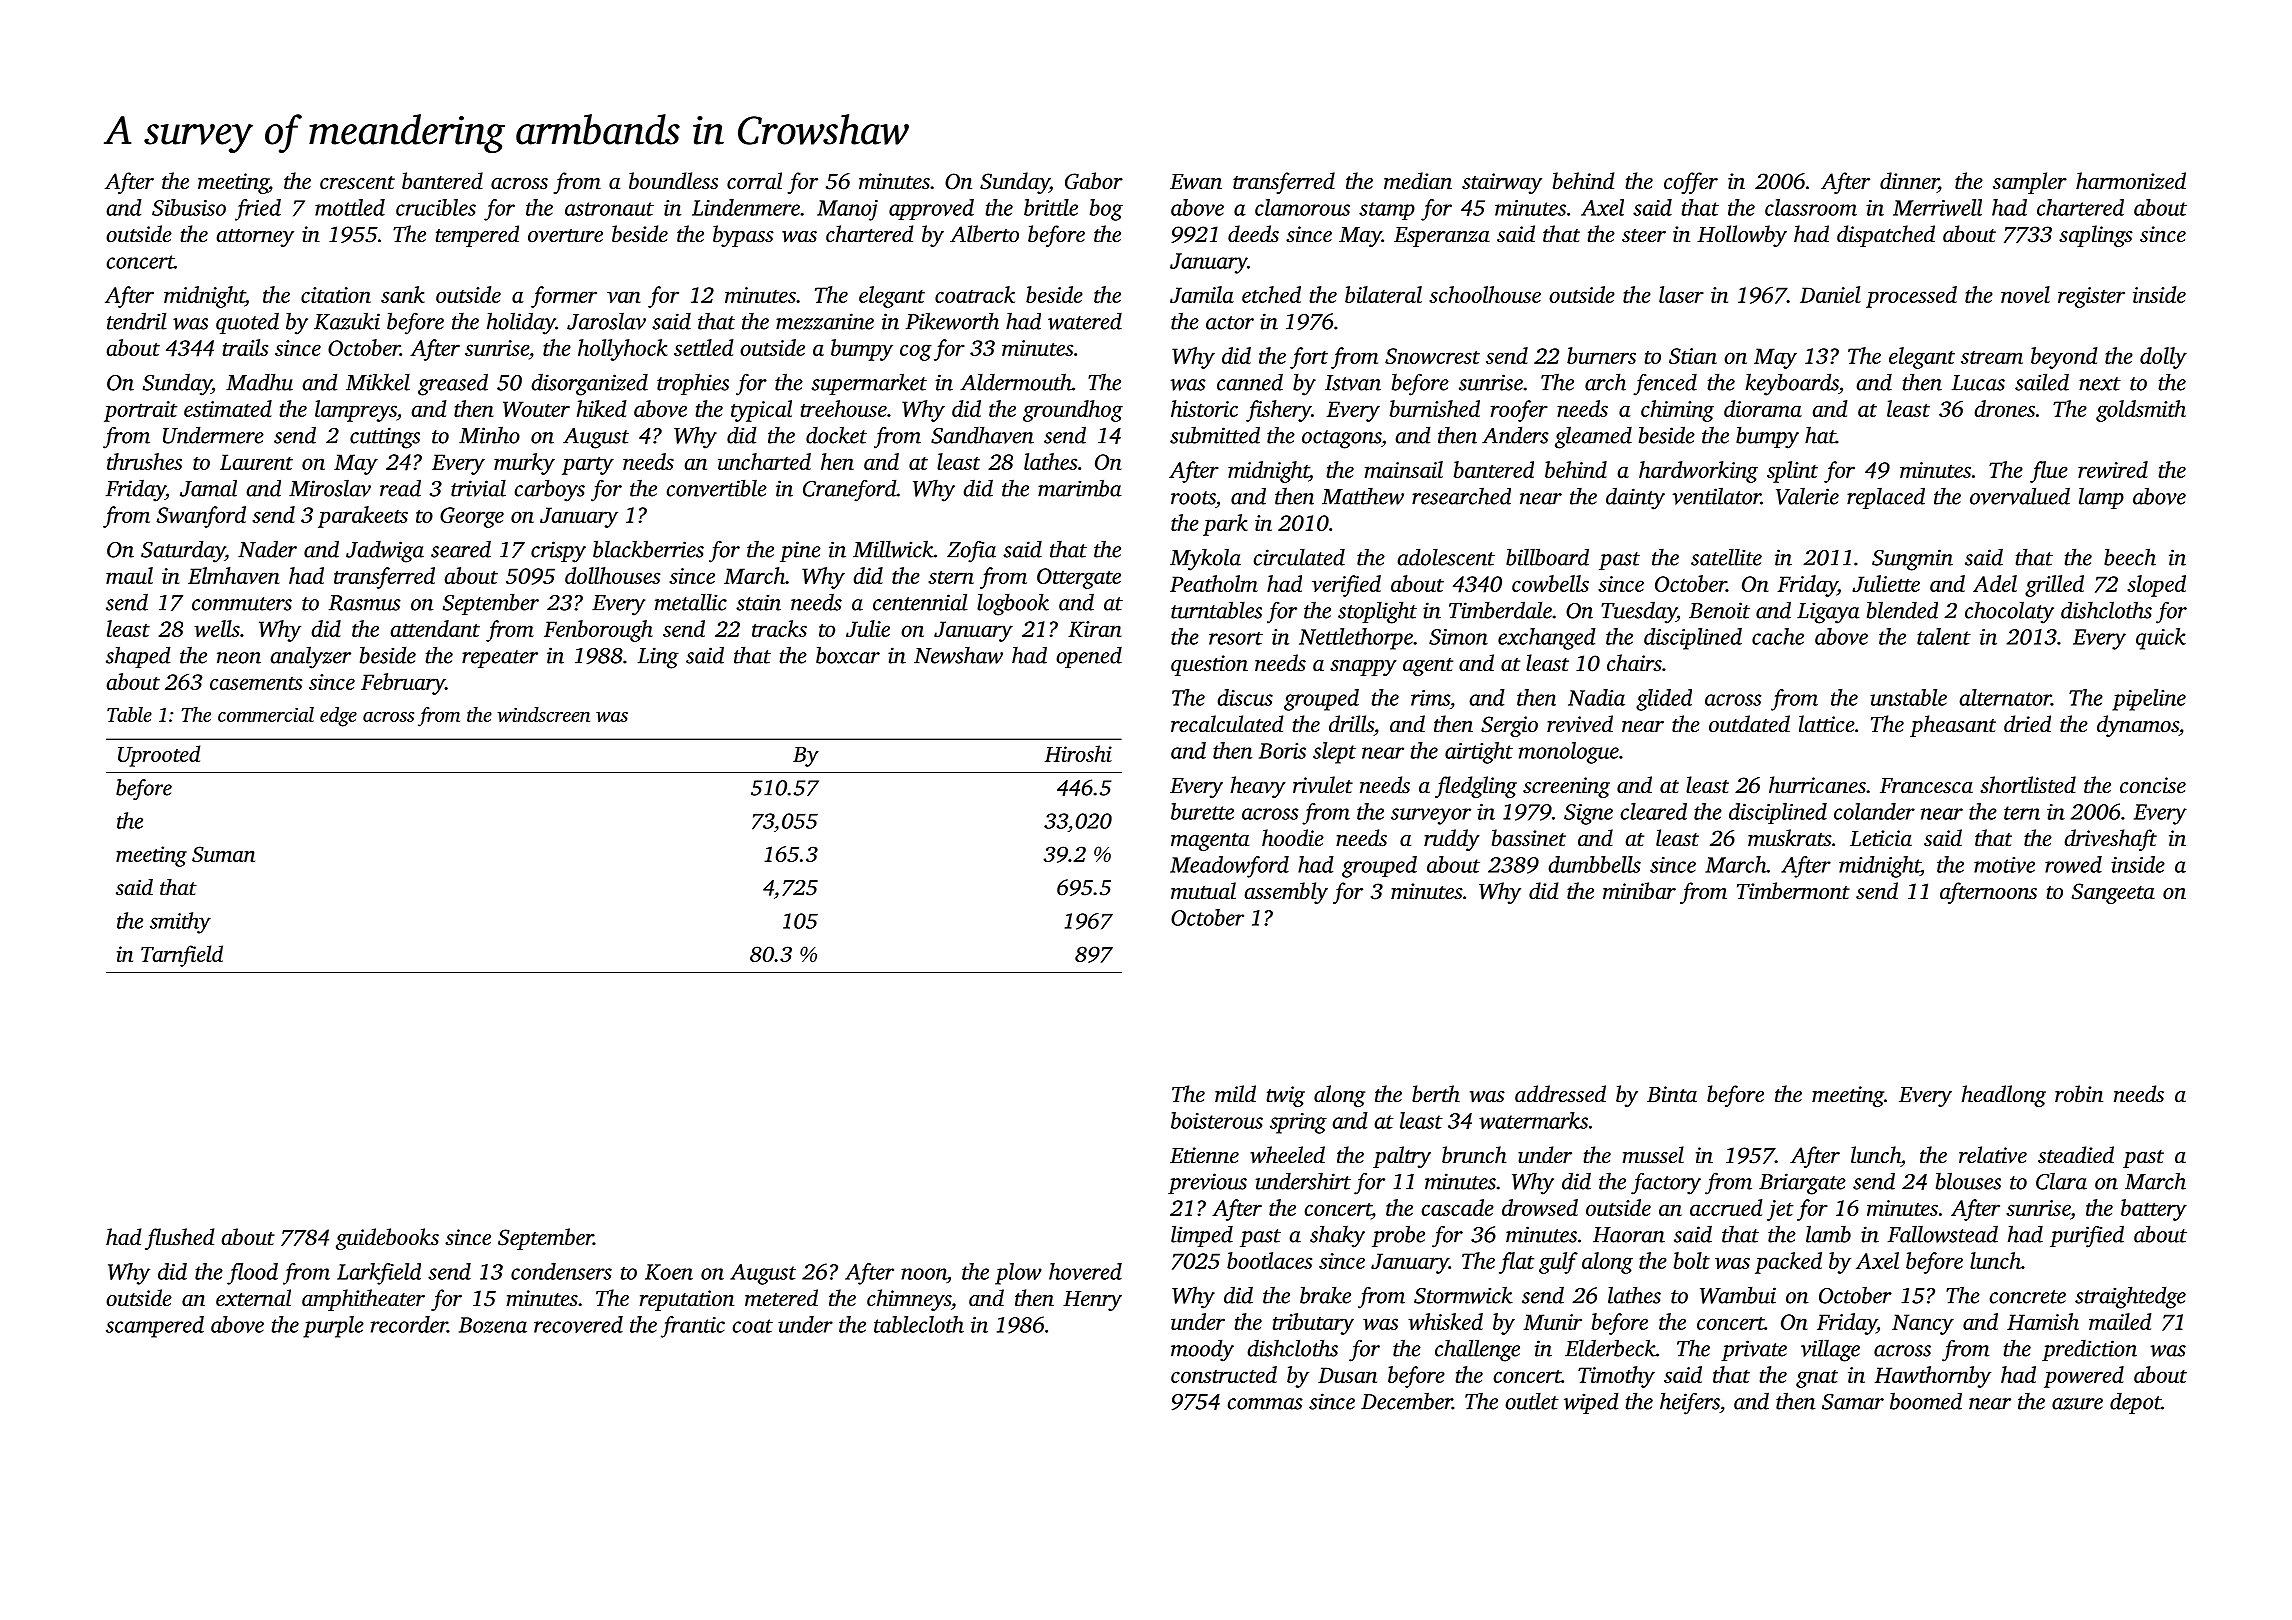 This image has height=1620, width=2292. Describe the element at coordinates (180, 923) in the image. I see `smithy` at that location.
